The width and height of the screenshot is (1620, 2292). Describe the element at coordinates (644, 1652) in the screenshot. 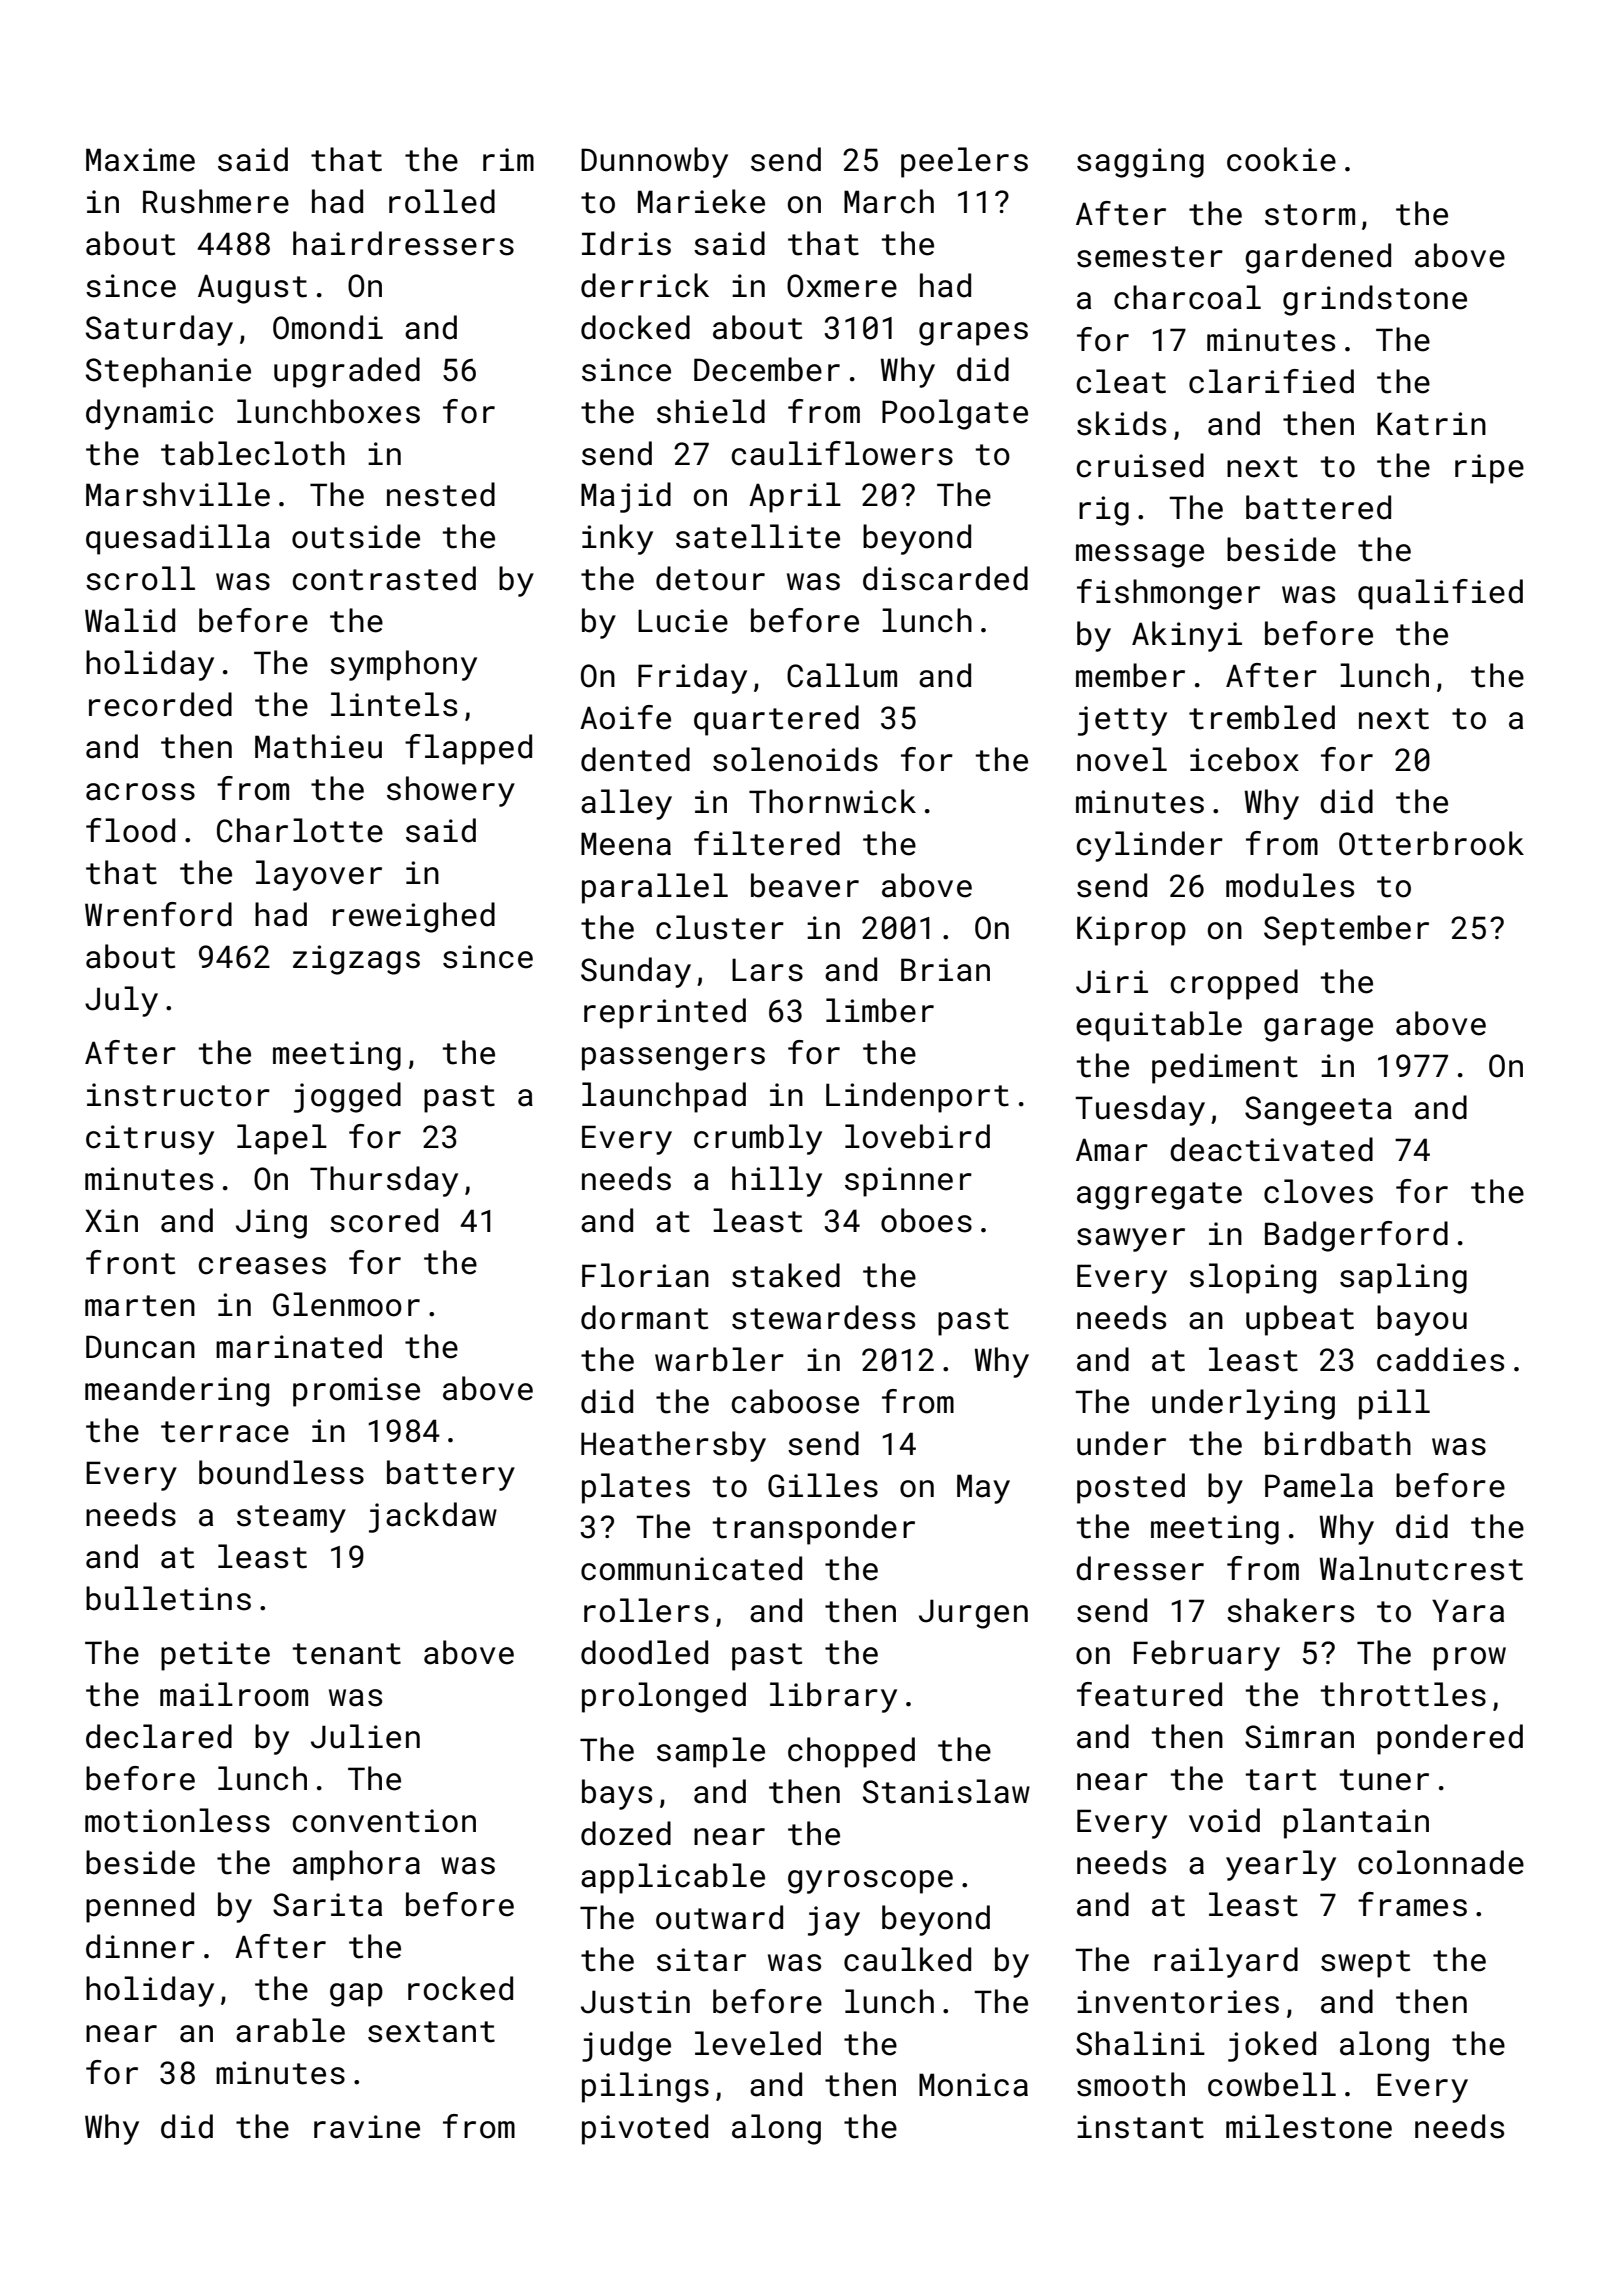

I see `doodled` at that location.
